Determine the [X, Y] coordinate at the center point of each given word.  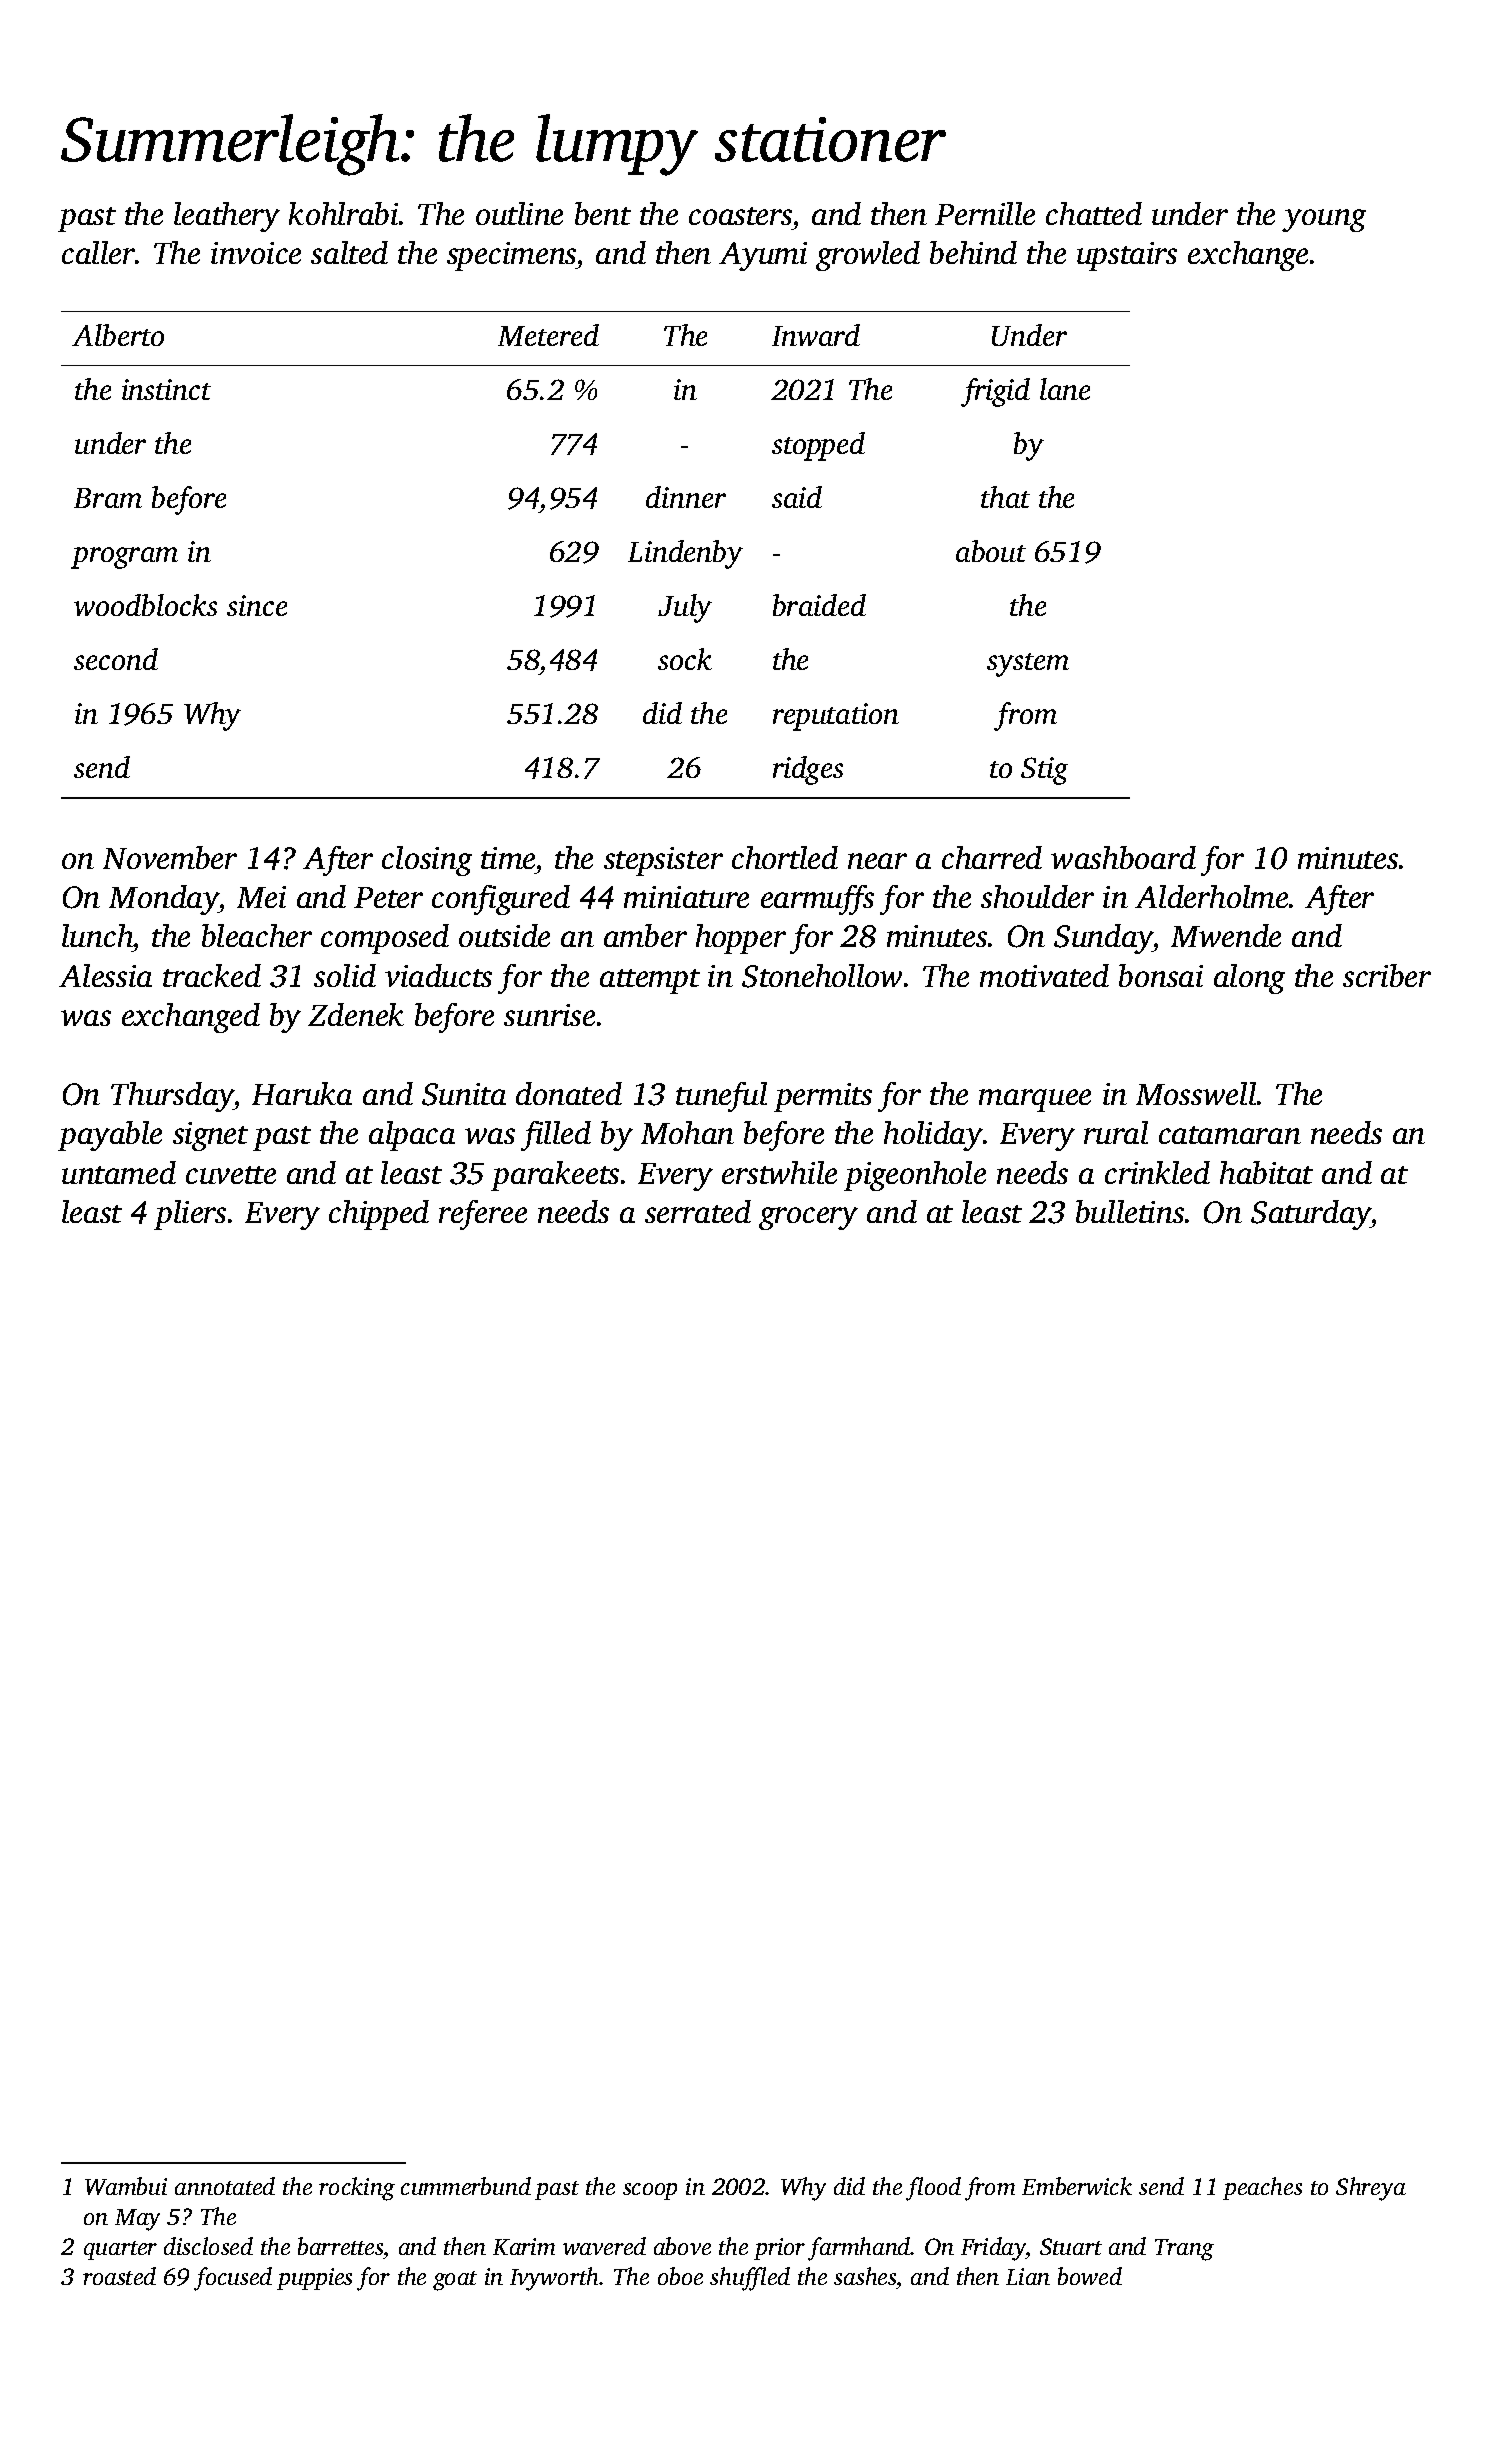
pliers [190, 1215]
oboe [680, 2276]
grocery [808, 1218]
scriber [1387, 975]
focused [233, 2279]
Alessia [105, 975]
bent [603, 213]
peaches [1262, 2188]
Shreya [1371, 2189]
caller [98, 252]
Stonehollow [822, 976]
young [1324, 220]
